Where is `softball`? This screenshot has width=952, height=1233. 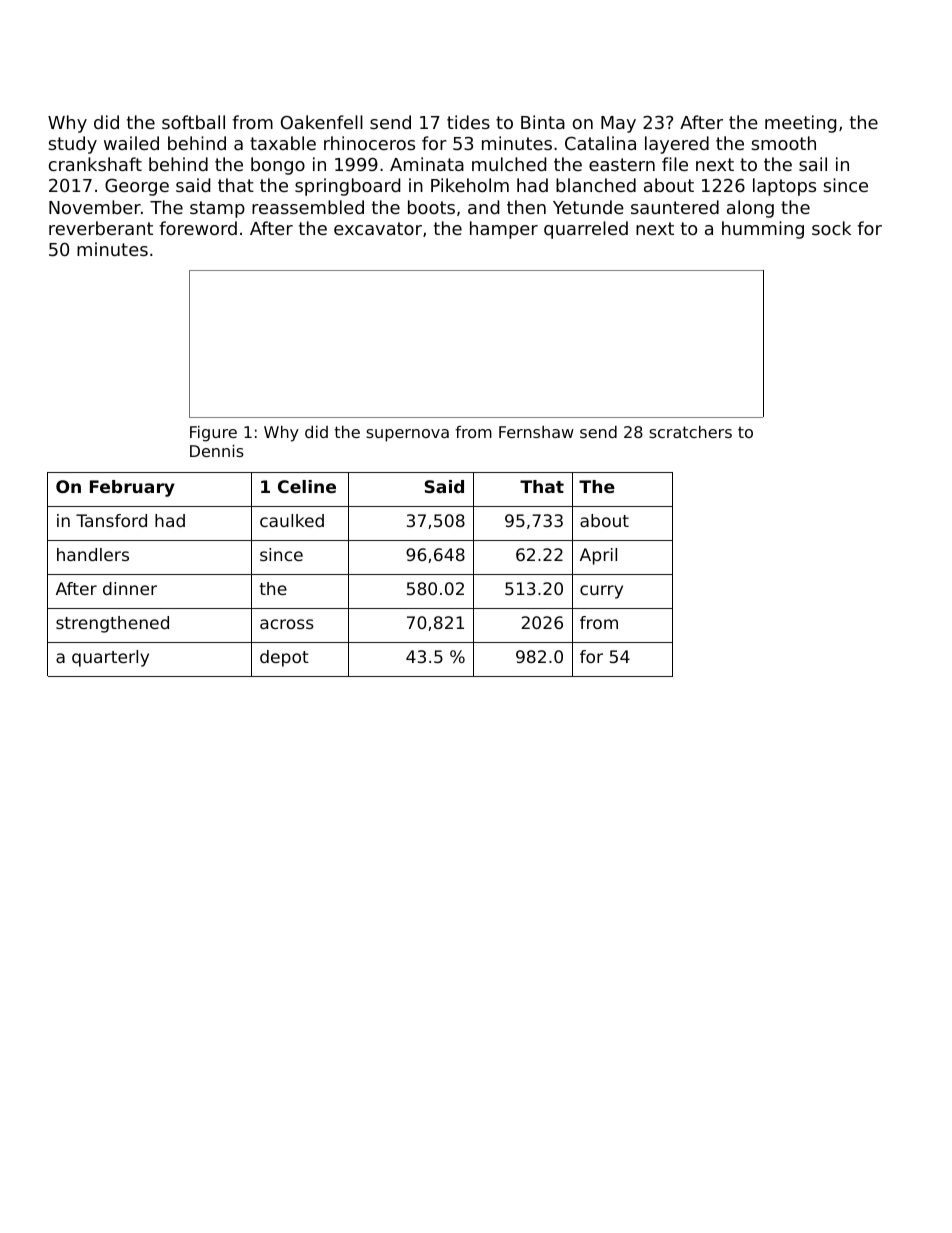 softball is located at coordinates (193, 122).
